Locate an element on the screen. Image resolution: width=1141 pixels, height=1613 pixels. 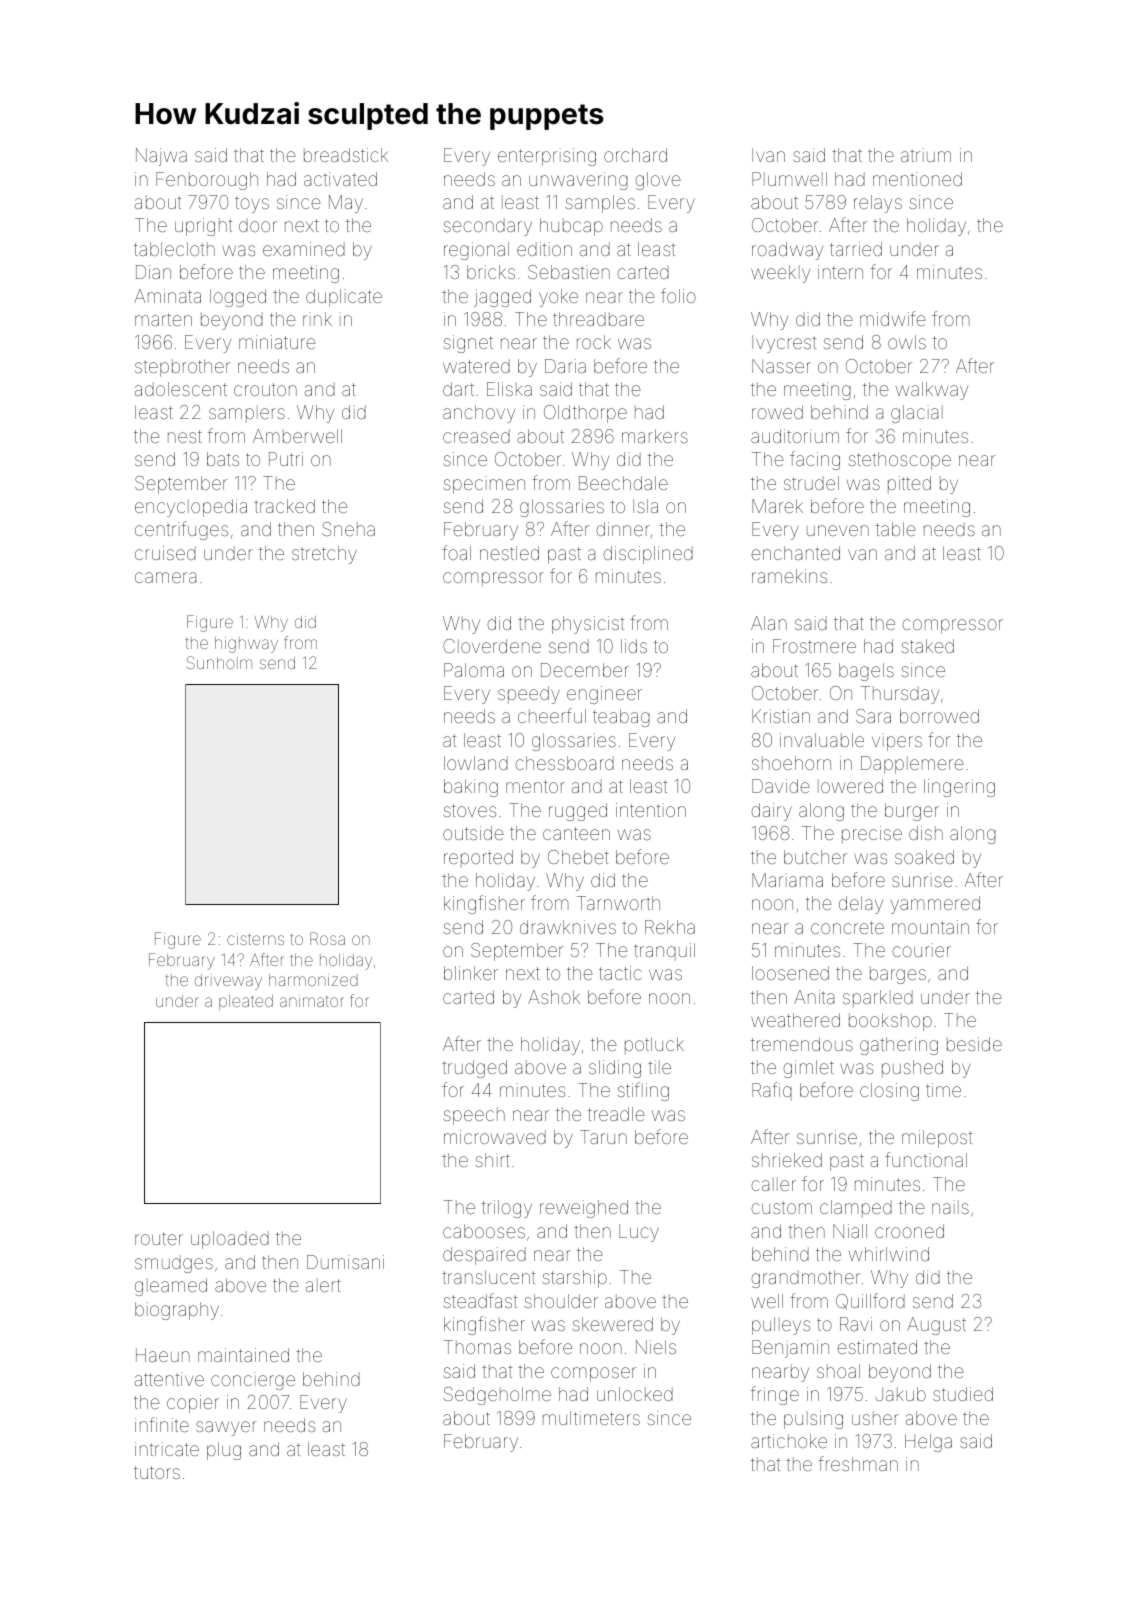
maintained is located at coordinates (243, 1355).
